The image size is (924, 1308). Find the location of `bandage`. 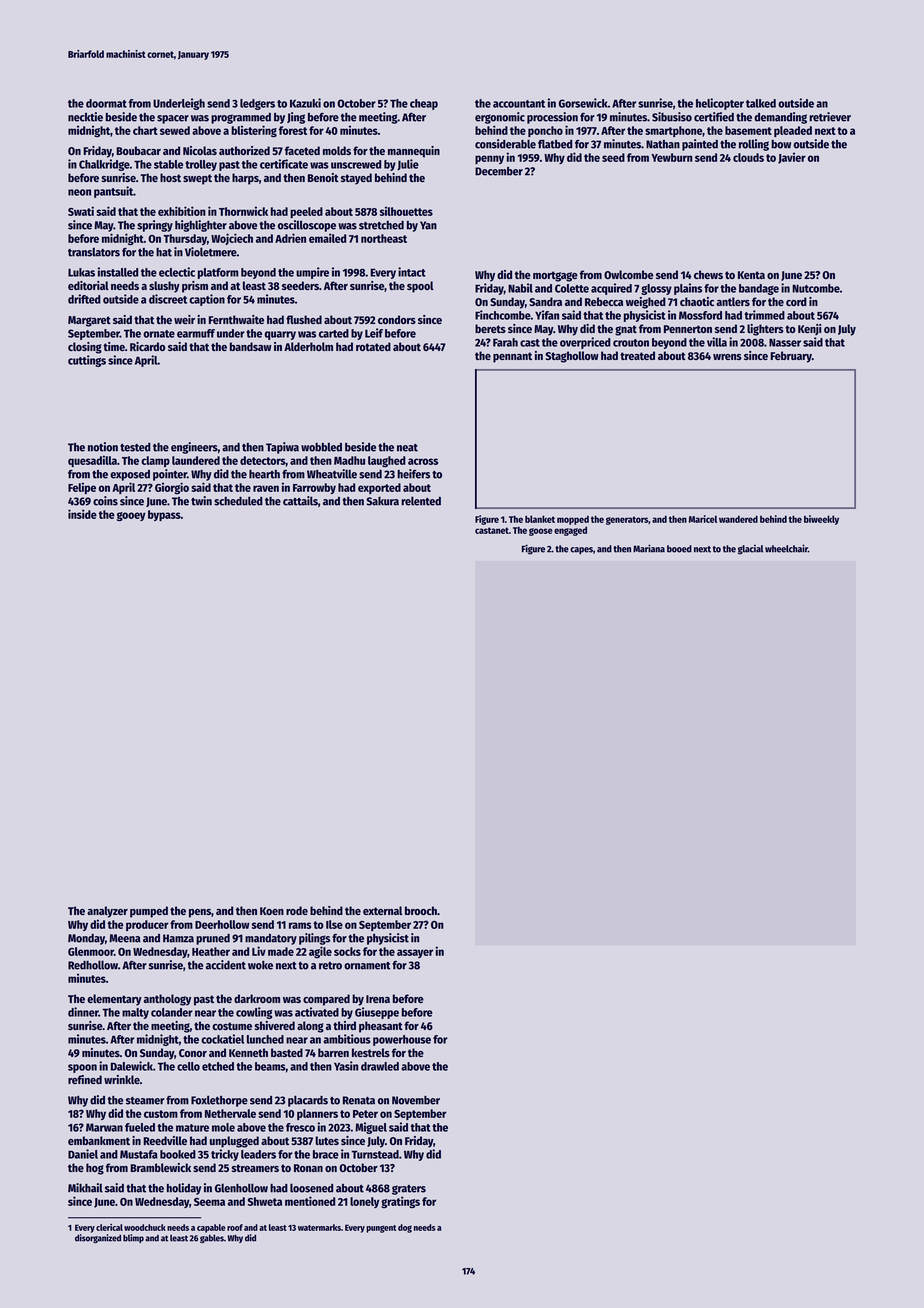

bandage is located at coordinates (759, 289).
